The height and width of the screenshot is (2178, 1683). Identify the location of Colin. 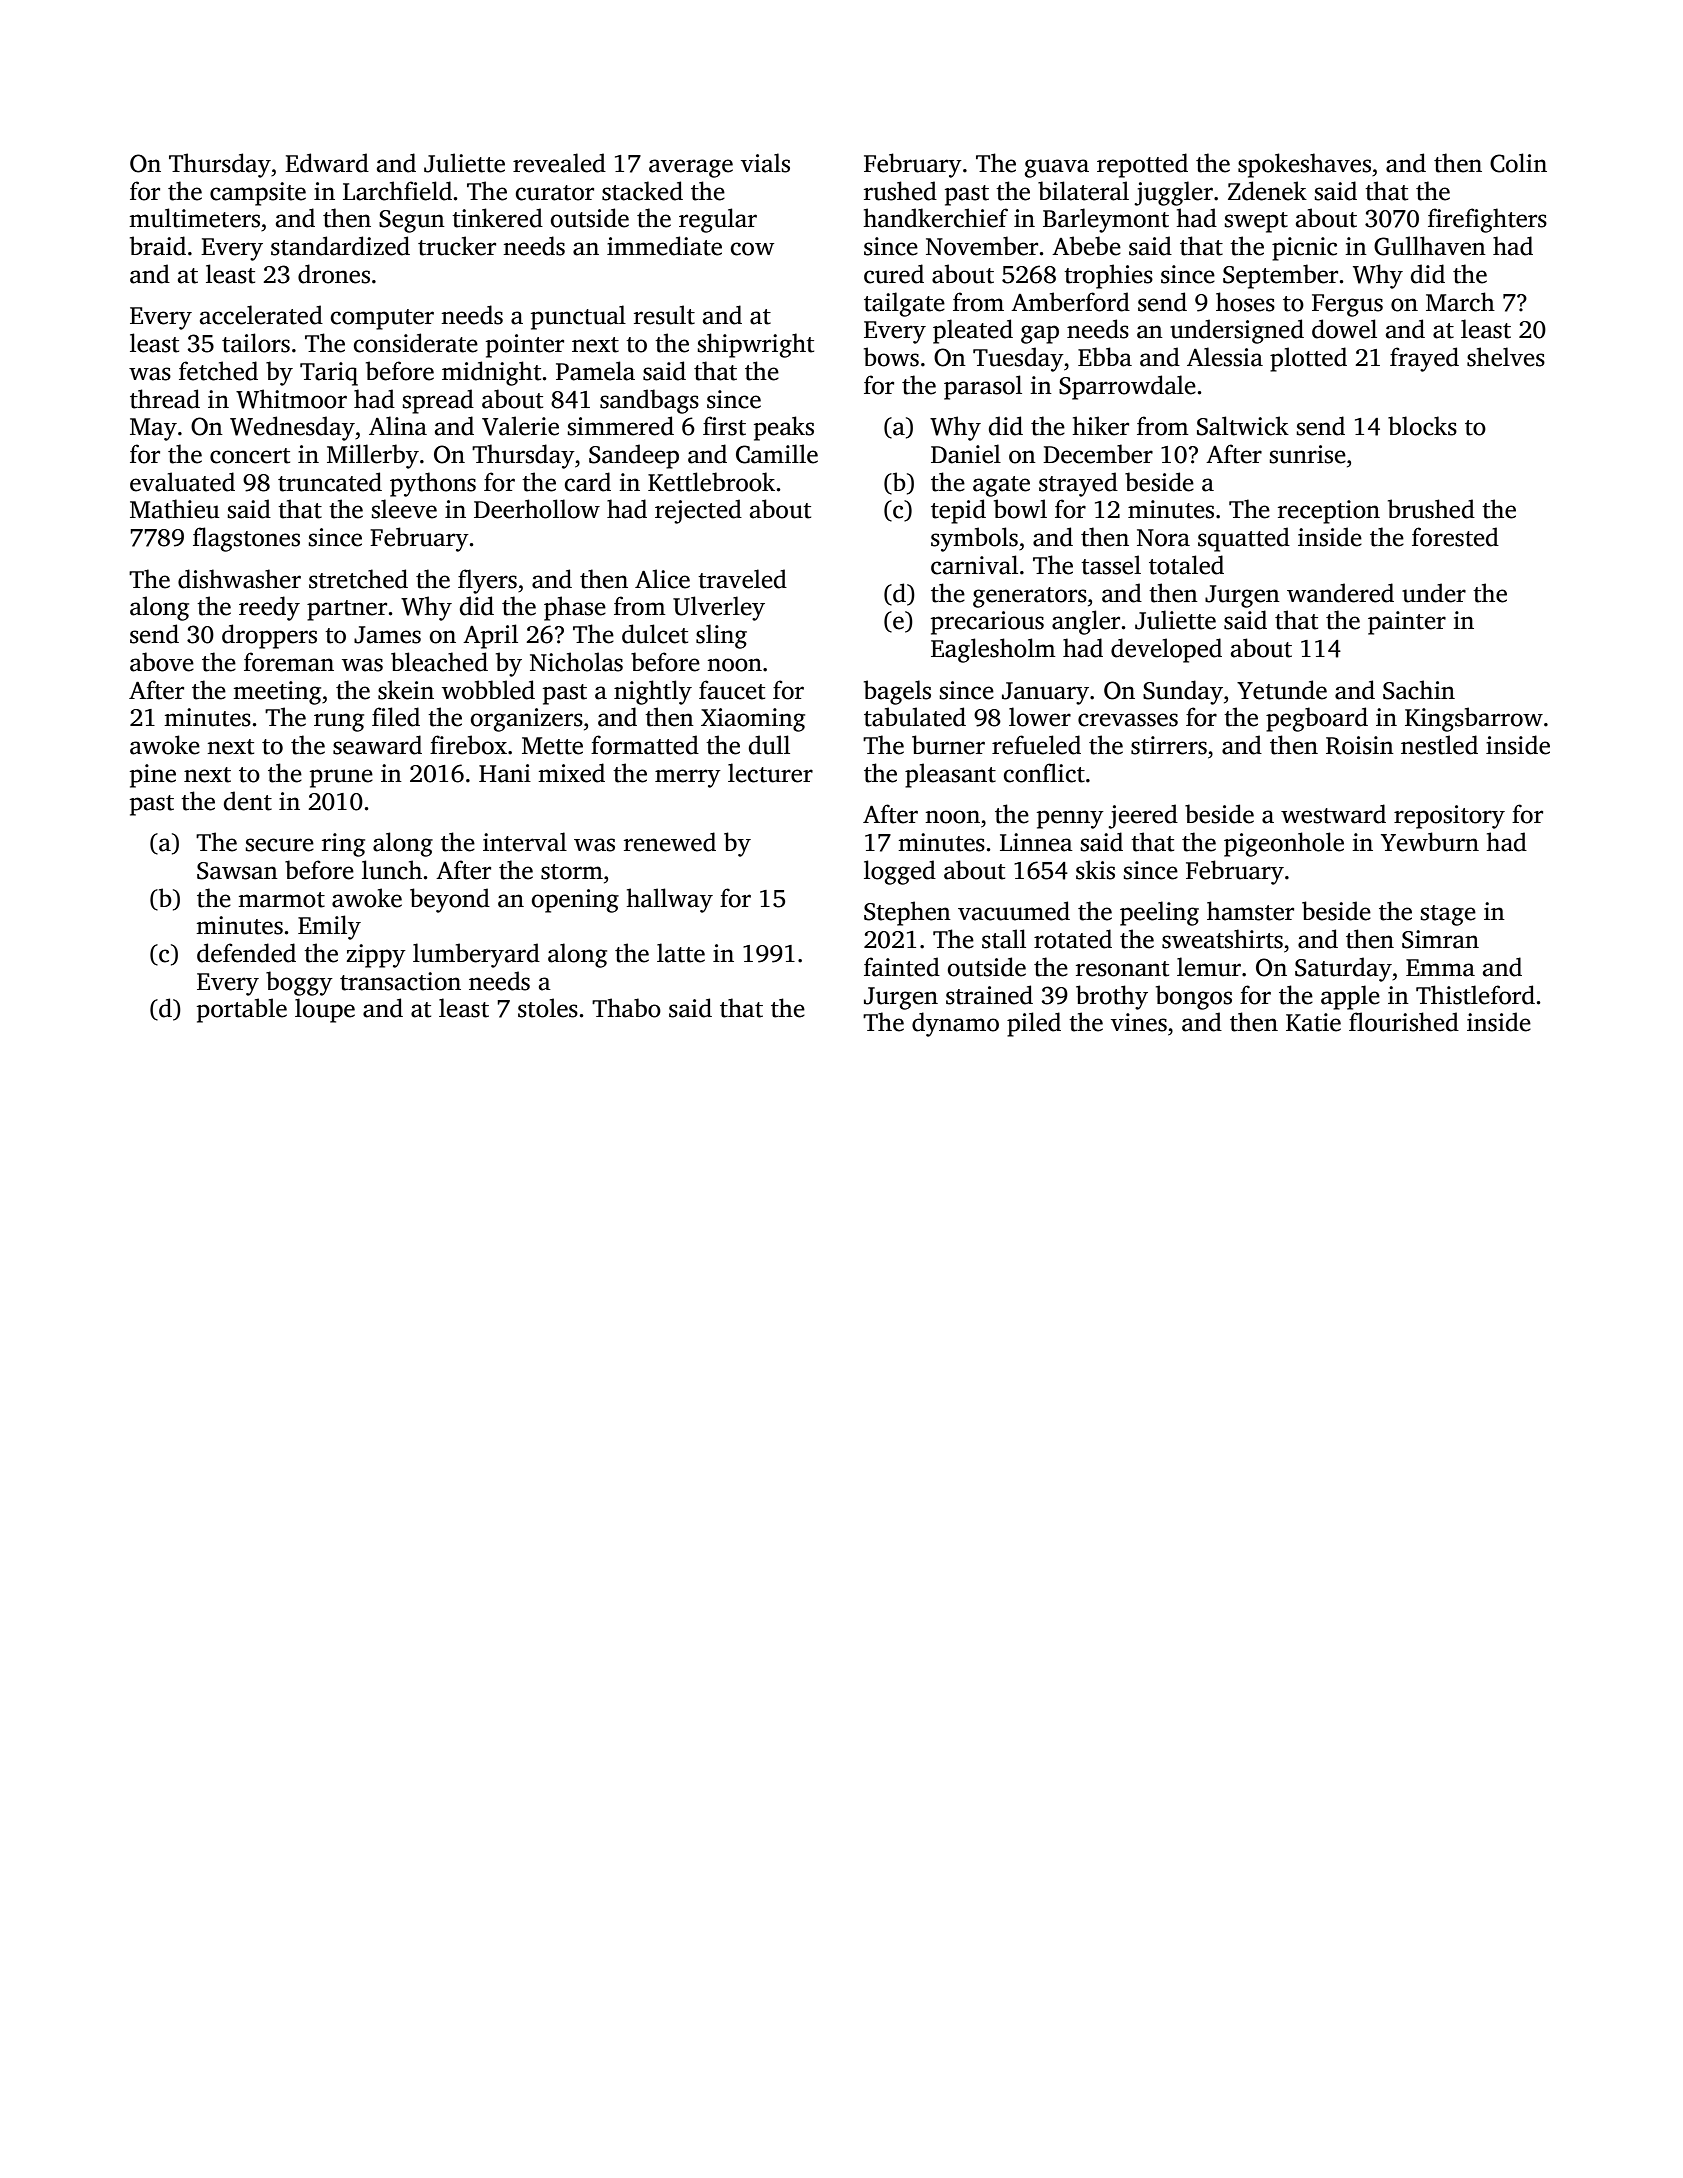
(1518, 163).
